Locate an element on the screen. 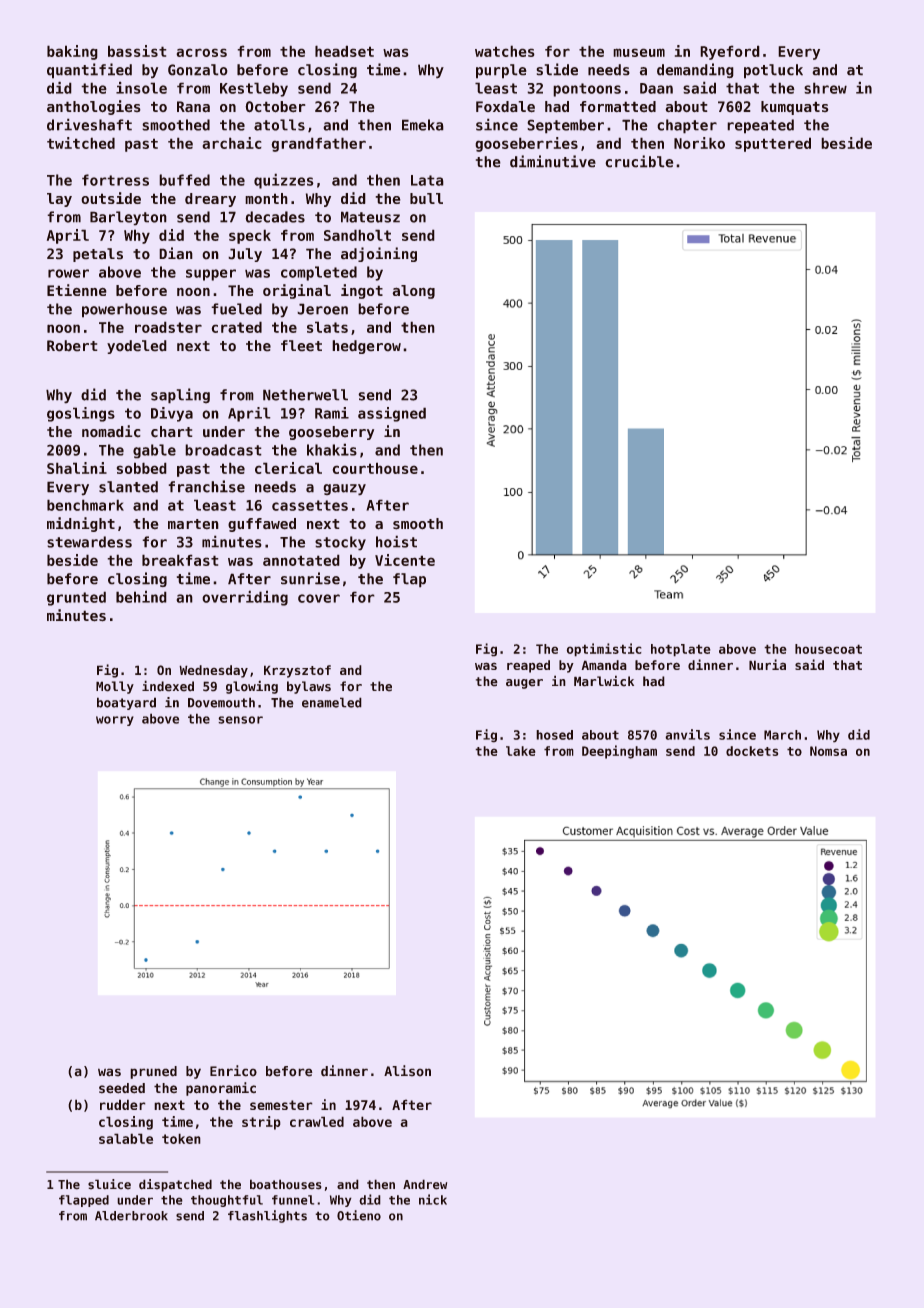 The width and height of the screenshot is (924, 1308). Deepingham is located at coordinates (619, 752).
